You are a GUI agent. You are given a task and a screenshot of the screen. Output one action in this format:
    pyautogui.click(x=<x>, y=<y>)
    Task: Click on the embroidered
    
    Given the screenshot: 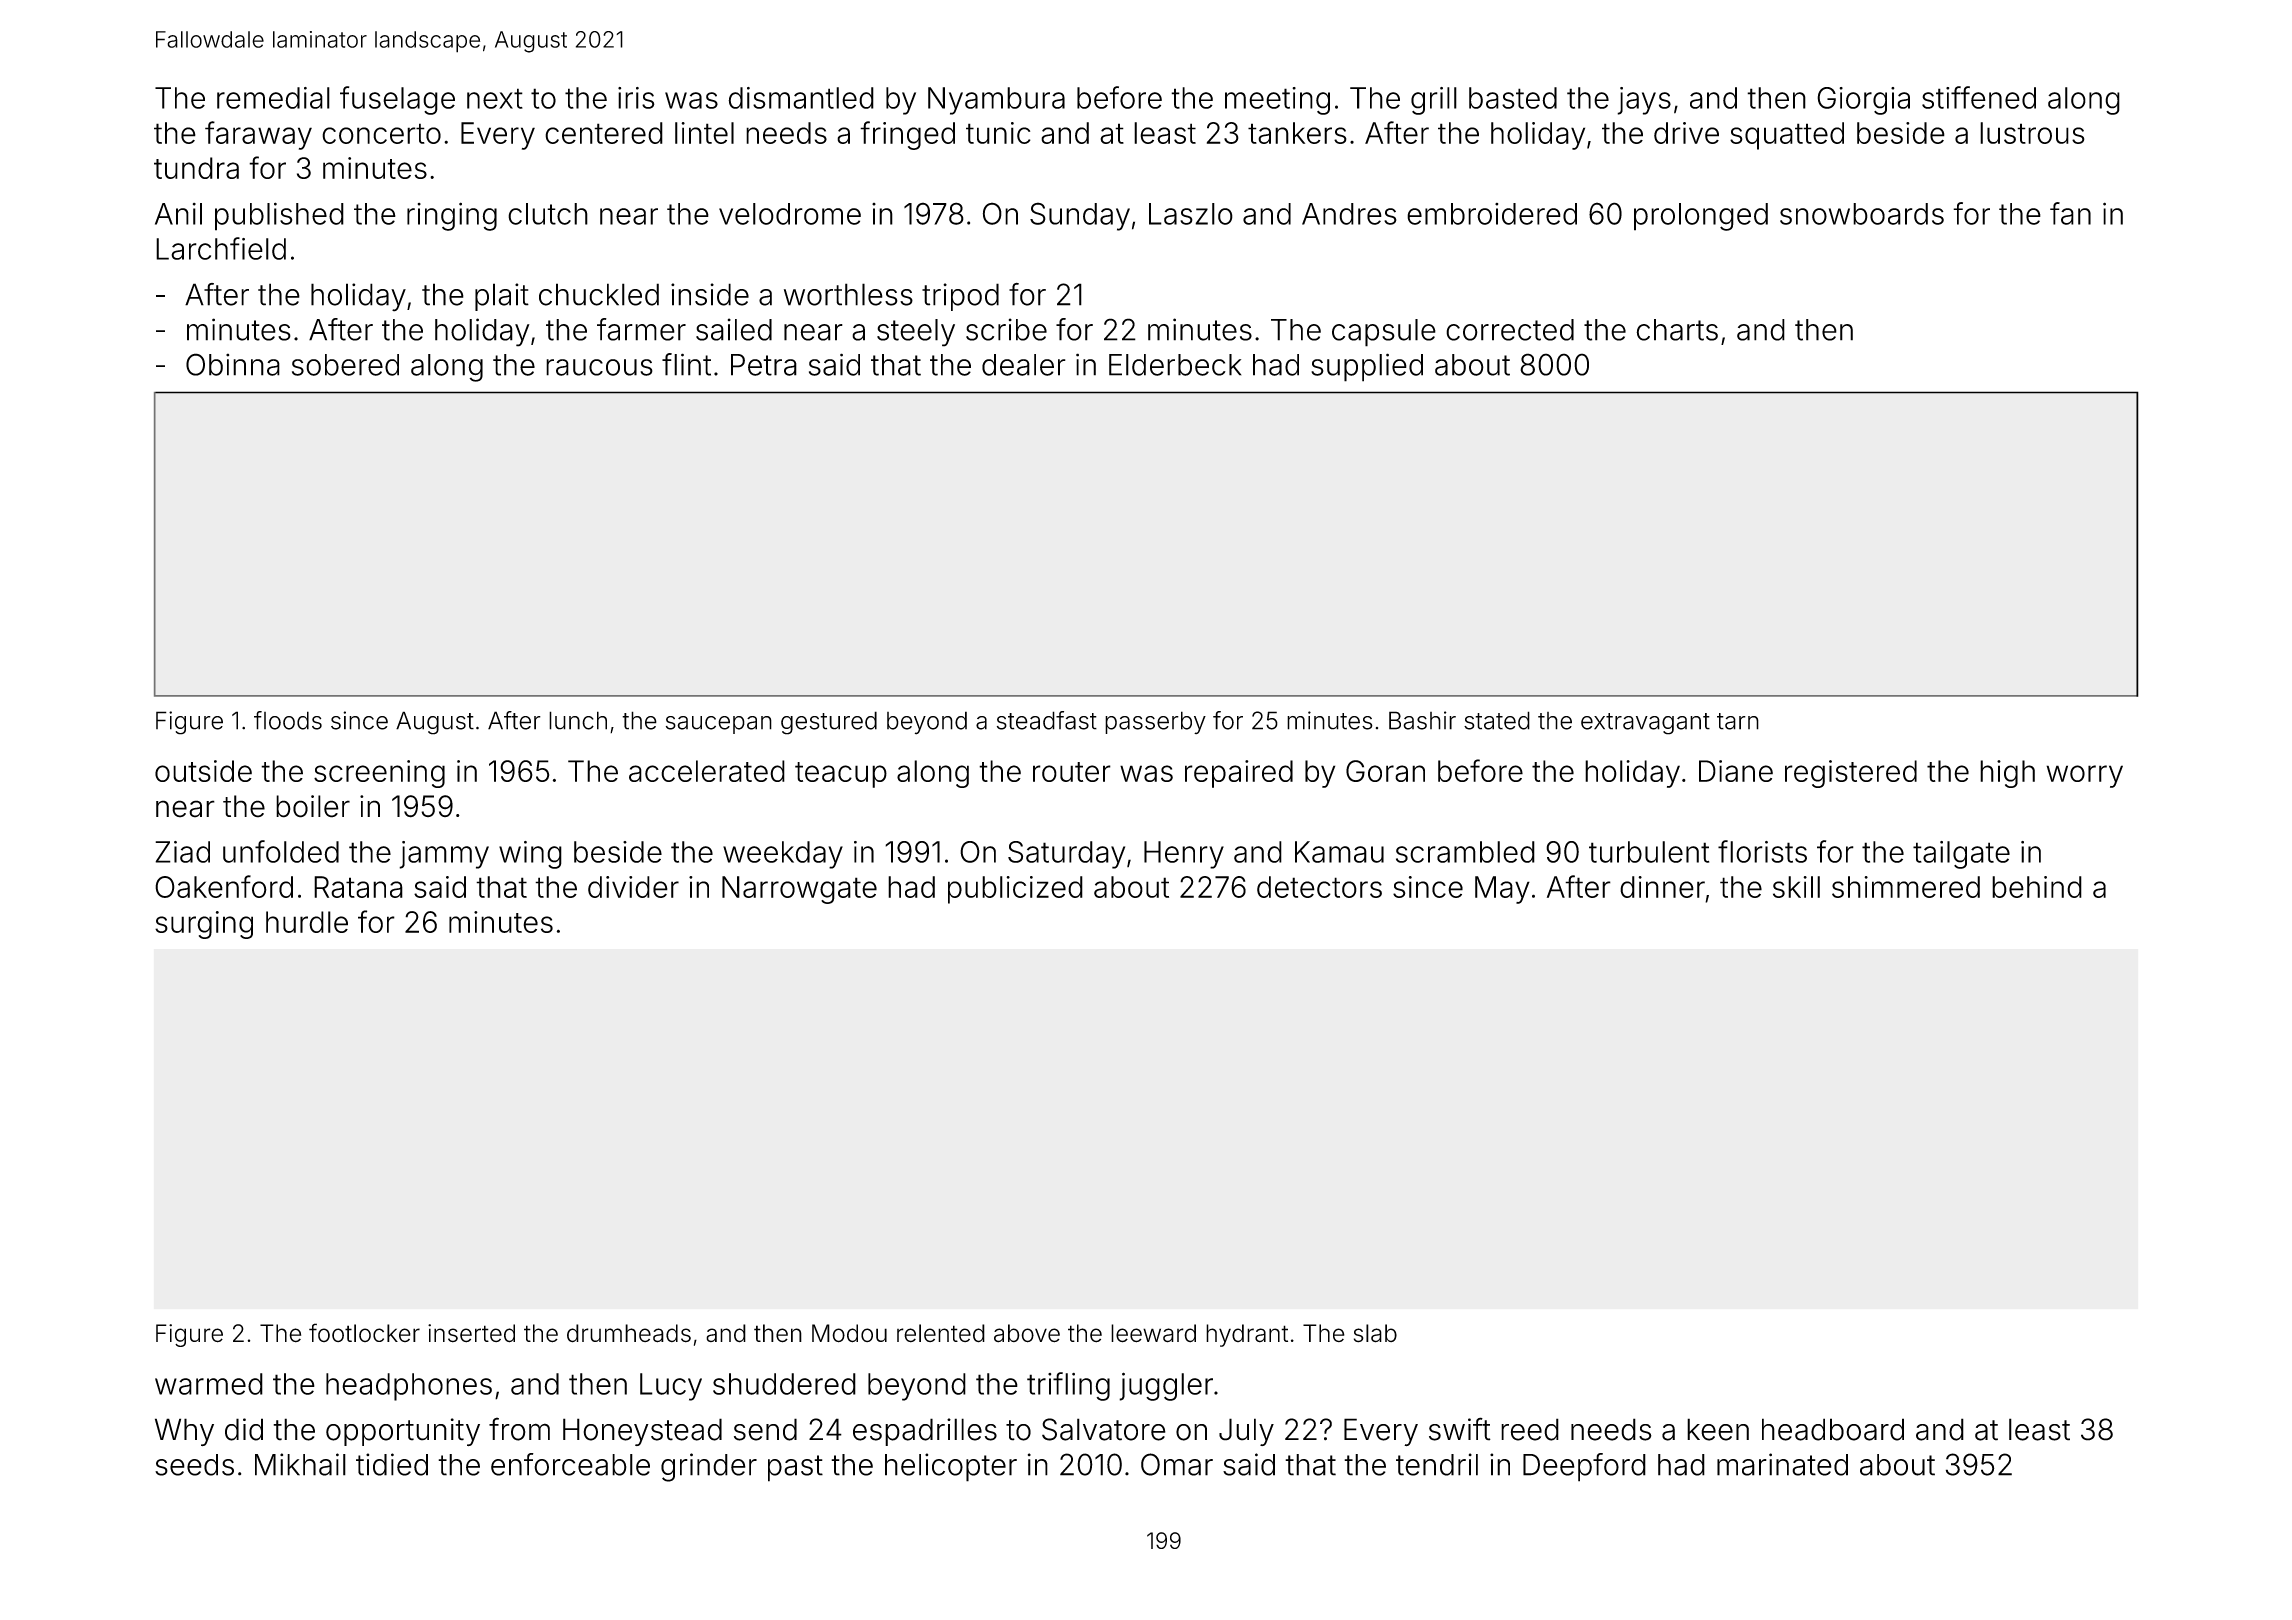 What is the action you would take?
    pyautogui.click(x=1492, y=214)
